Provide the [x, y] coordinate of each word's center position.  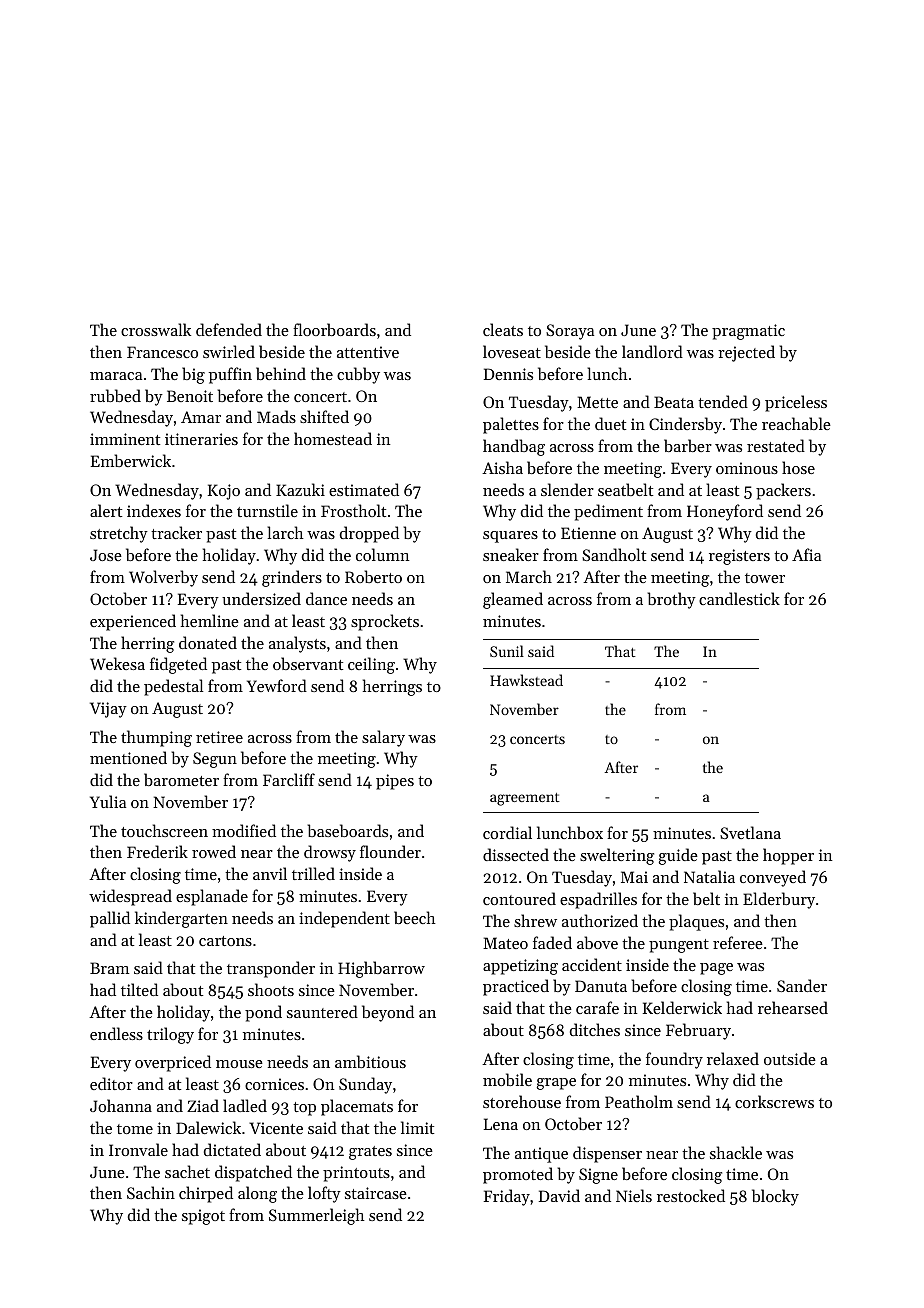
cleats [503, 329]
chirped [206, 1194]
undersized [261, 598]
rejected [746, 353]
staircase [376, 1193]
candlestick [739, 598]
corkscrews [774, 1101]
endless [116, 1033]
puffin [230, 375]
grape [556, 1084]
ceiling [371, 665]
